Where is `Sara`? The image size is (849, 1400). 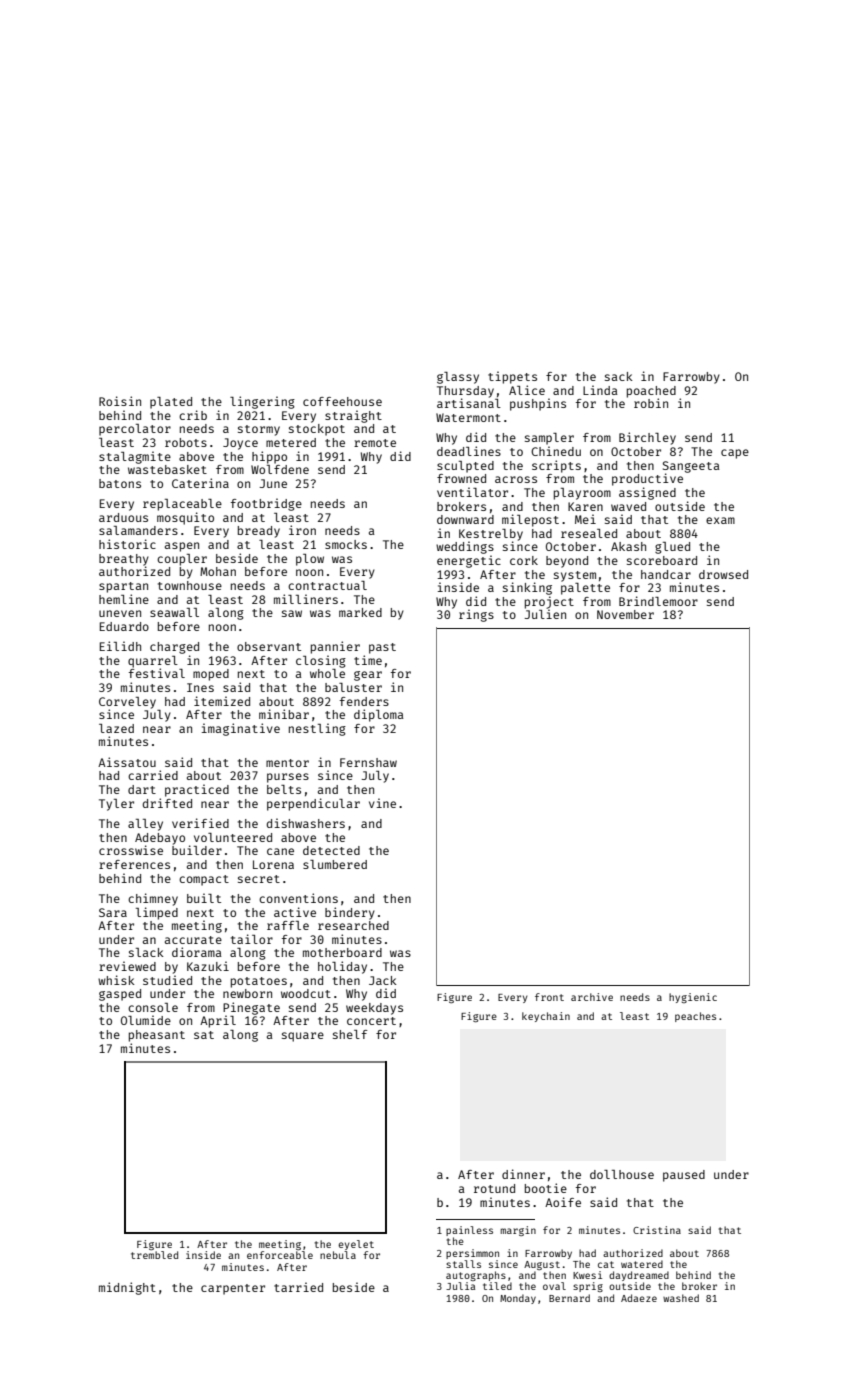
Sara is located at coordinates (113, 912).
